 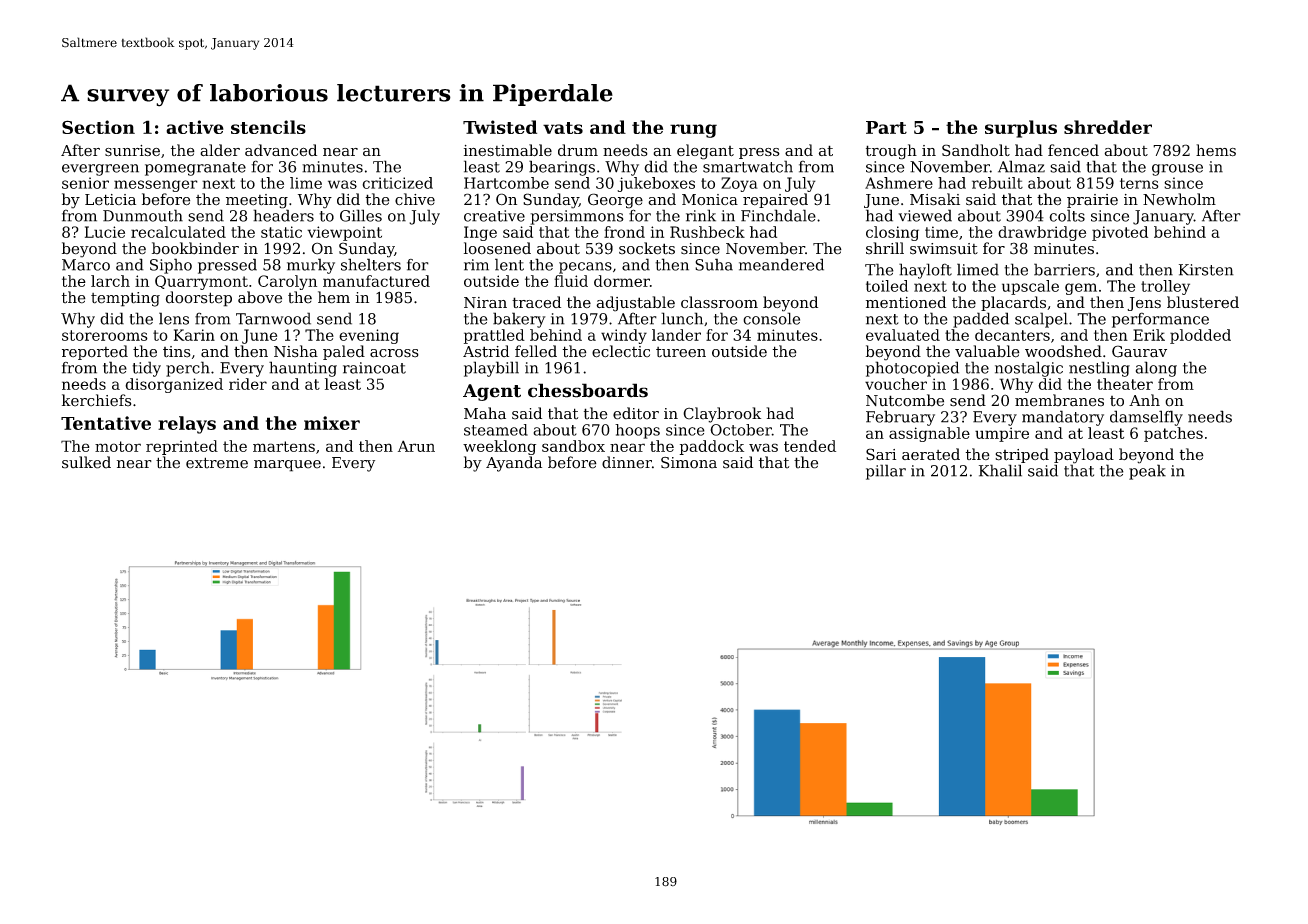 What do you see at coordinates (105, 335) in the screenshot?
I see `storerooms` at bounding box center [105, 335].
